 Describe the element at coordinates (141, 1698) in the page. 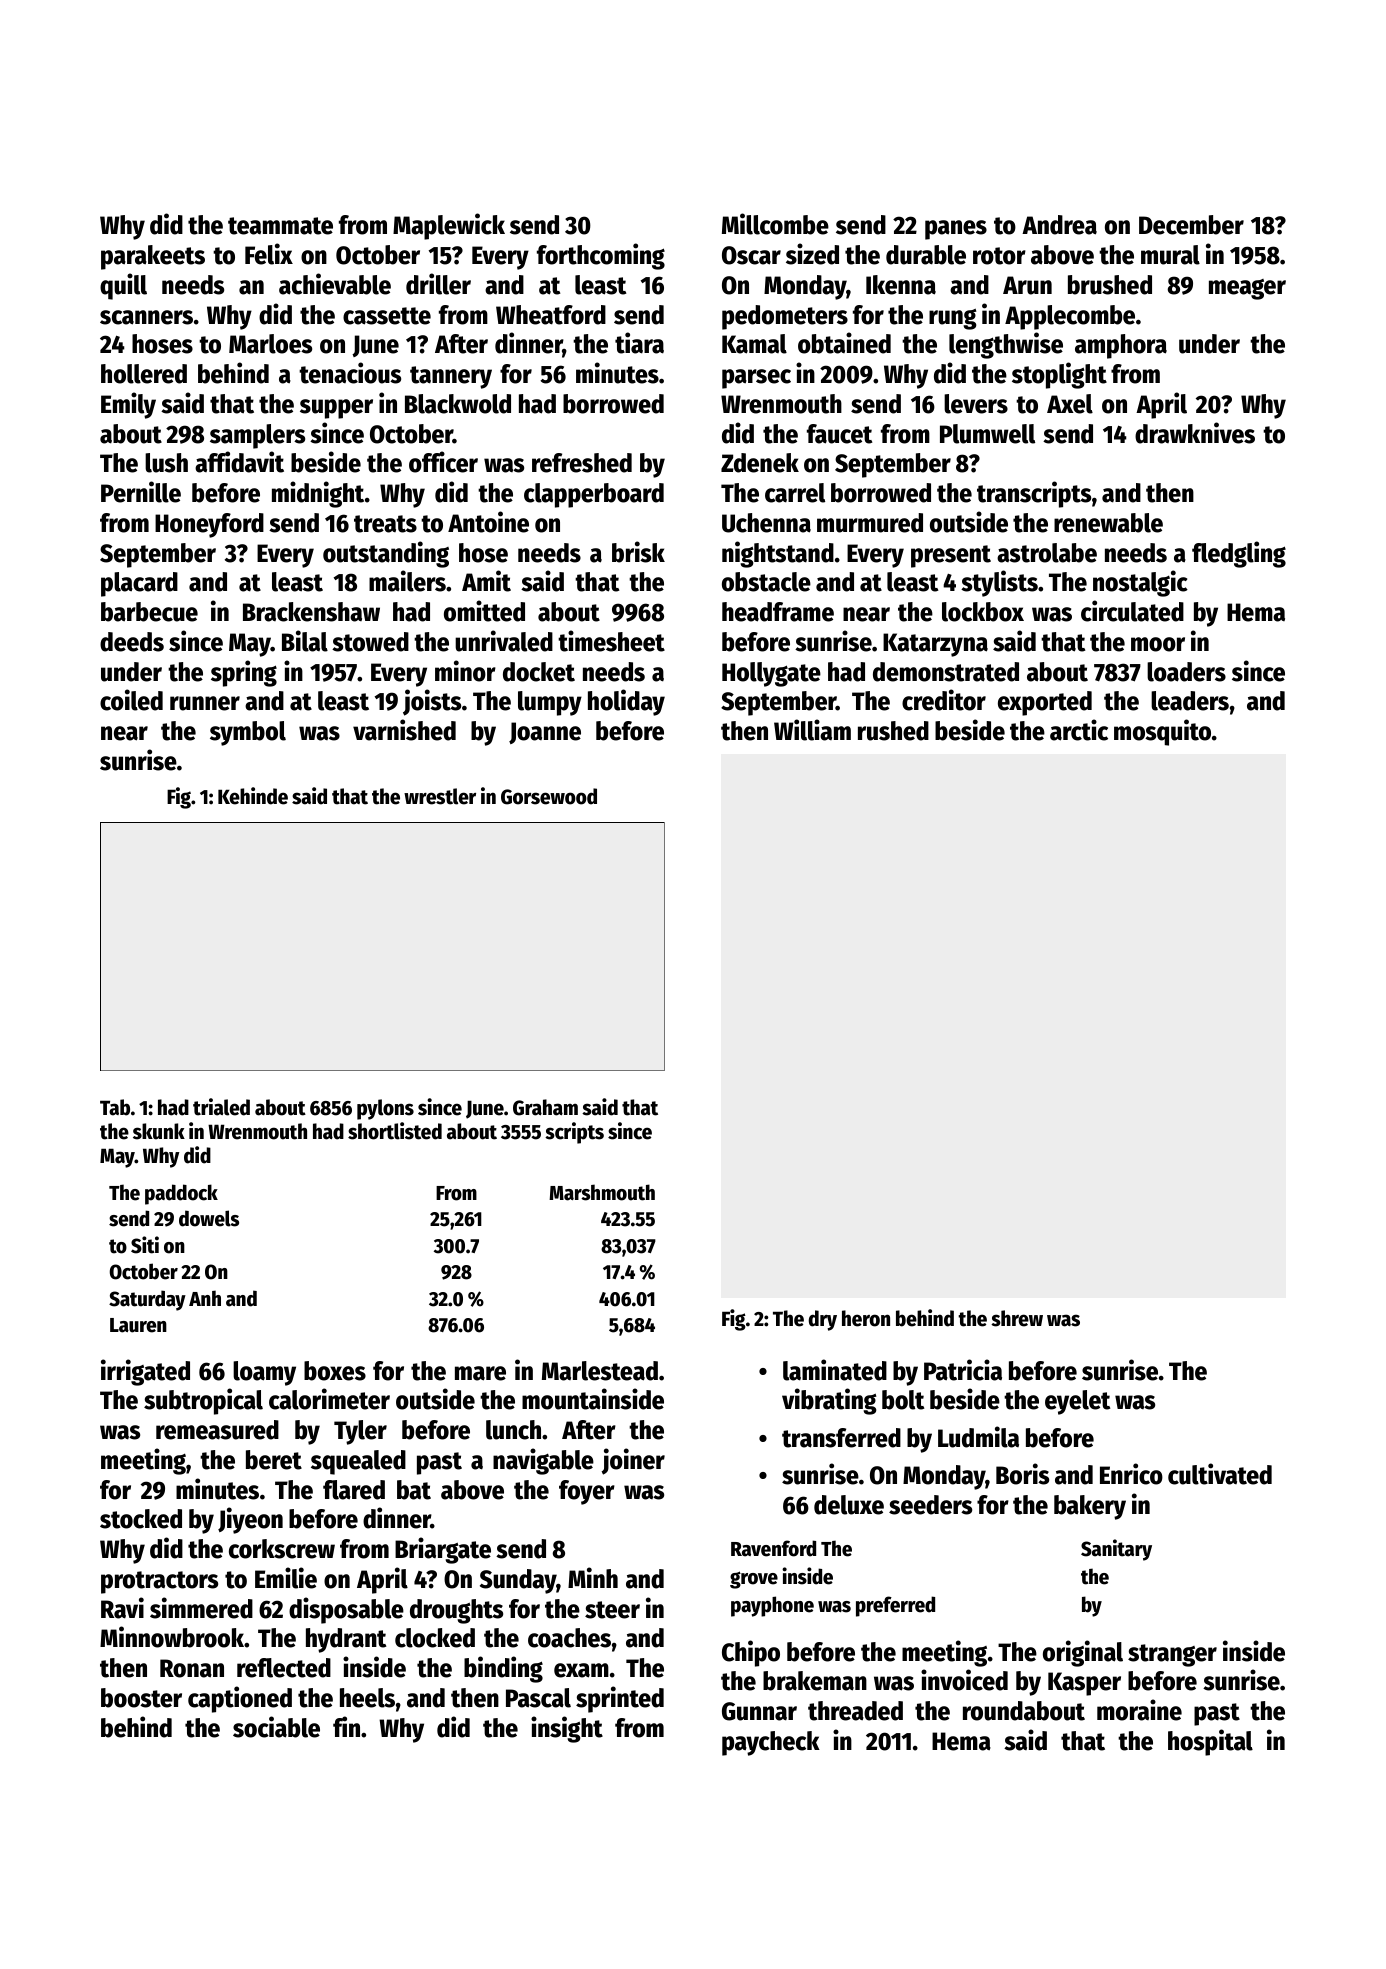

I see `booster` at that location.
